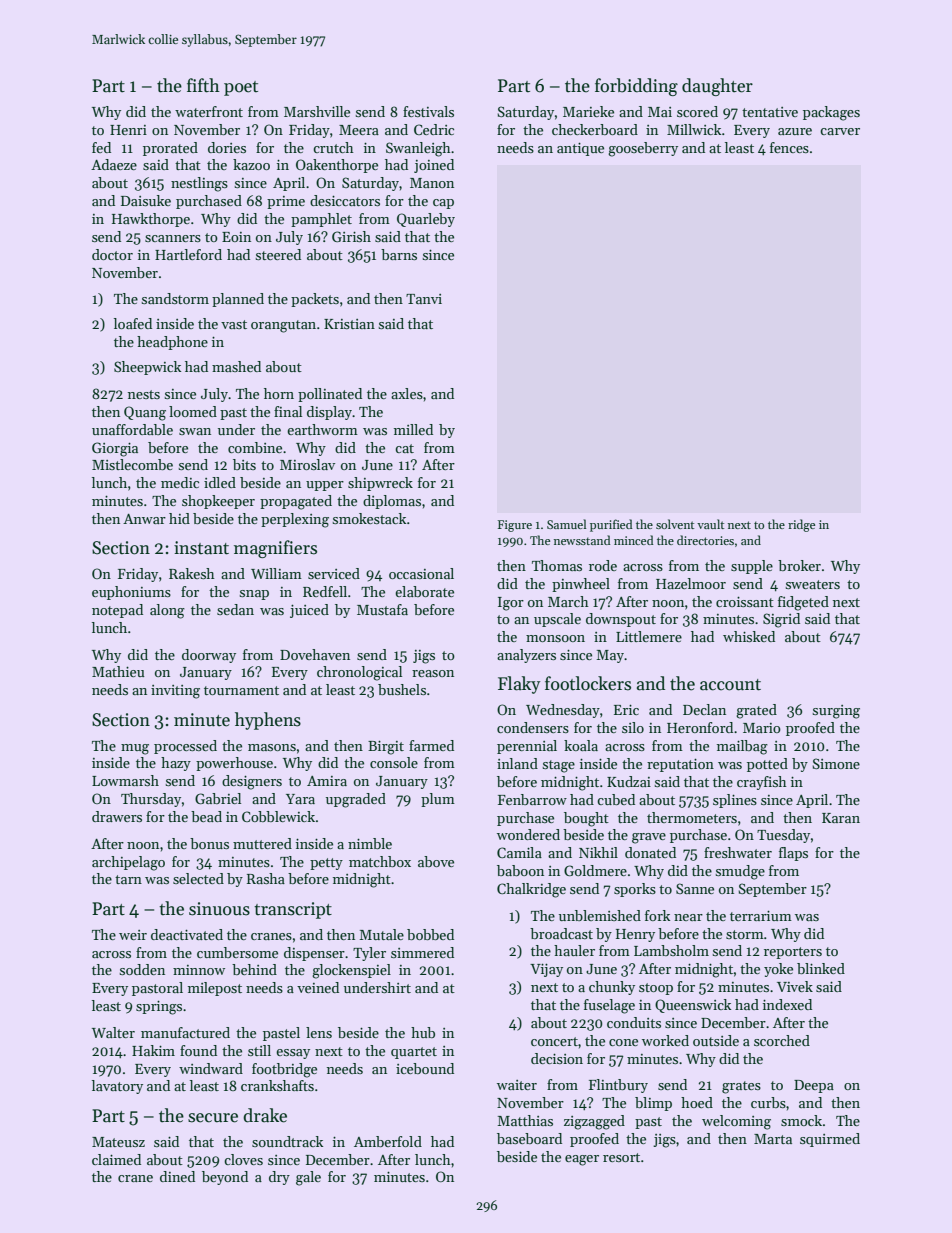 Image resolution: width=952 pixels, height=1233 pixels. I want to click on Matthias, so click(525, 1120).
